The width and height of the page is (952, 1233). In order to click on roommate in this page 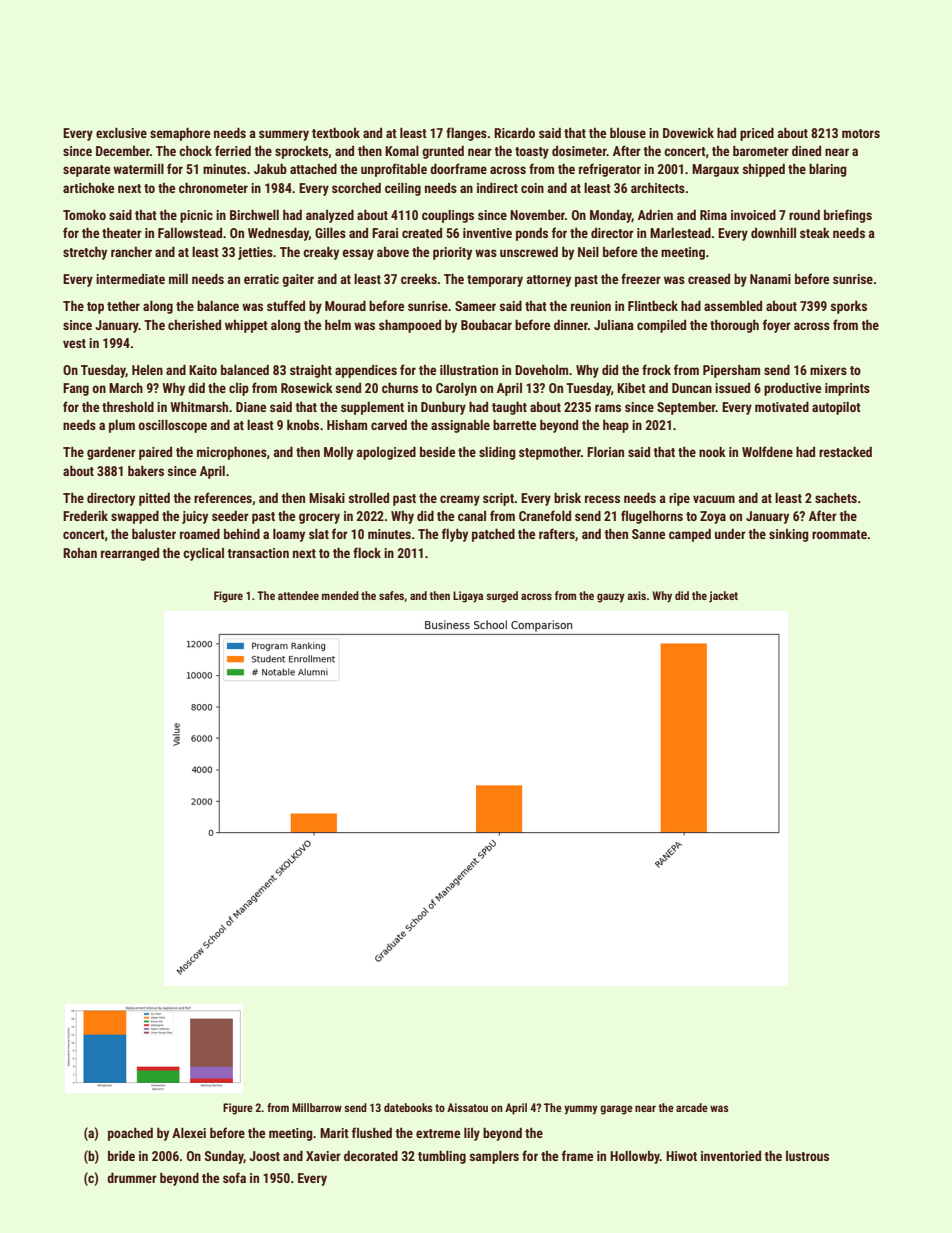, I will do `click(839, 534)`.
